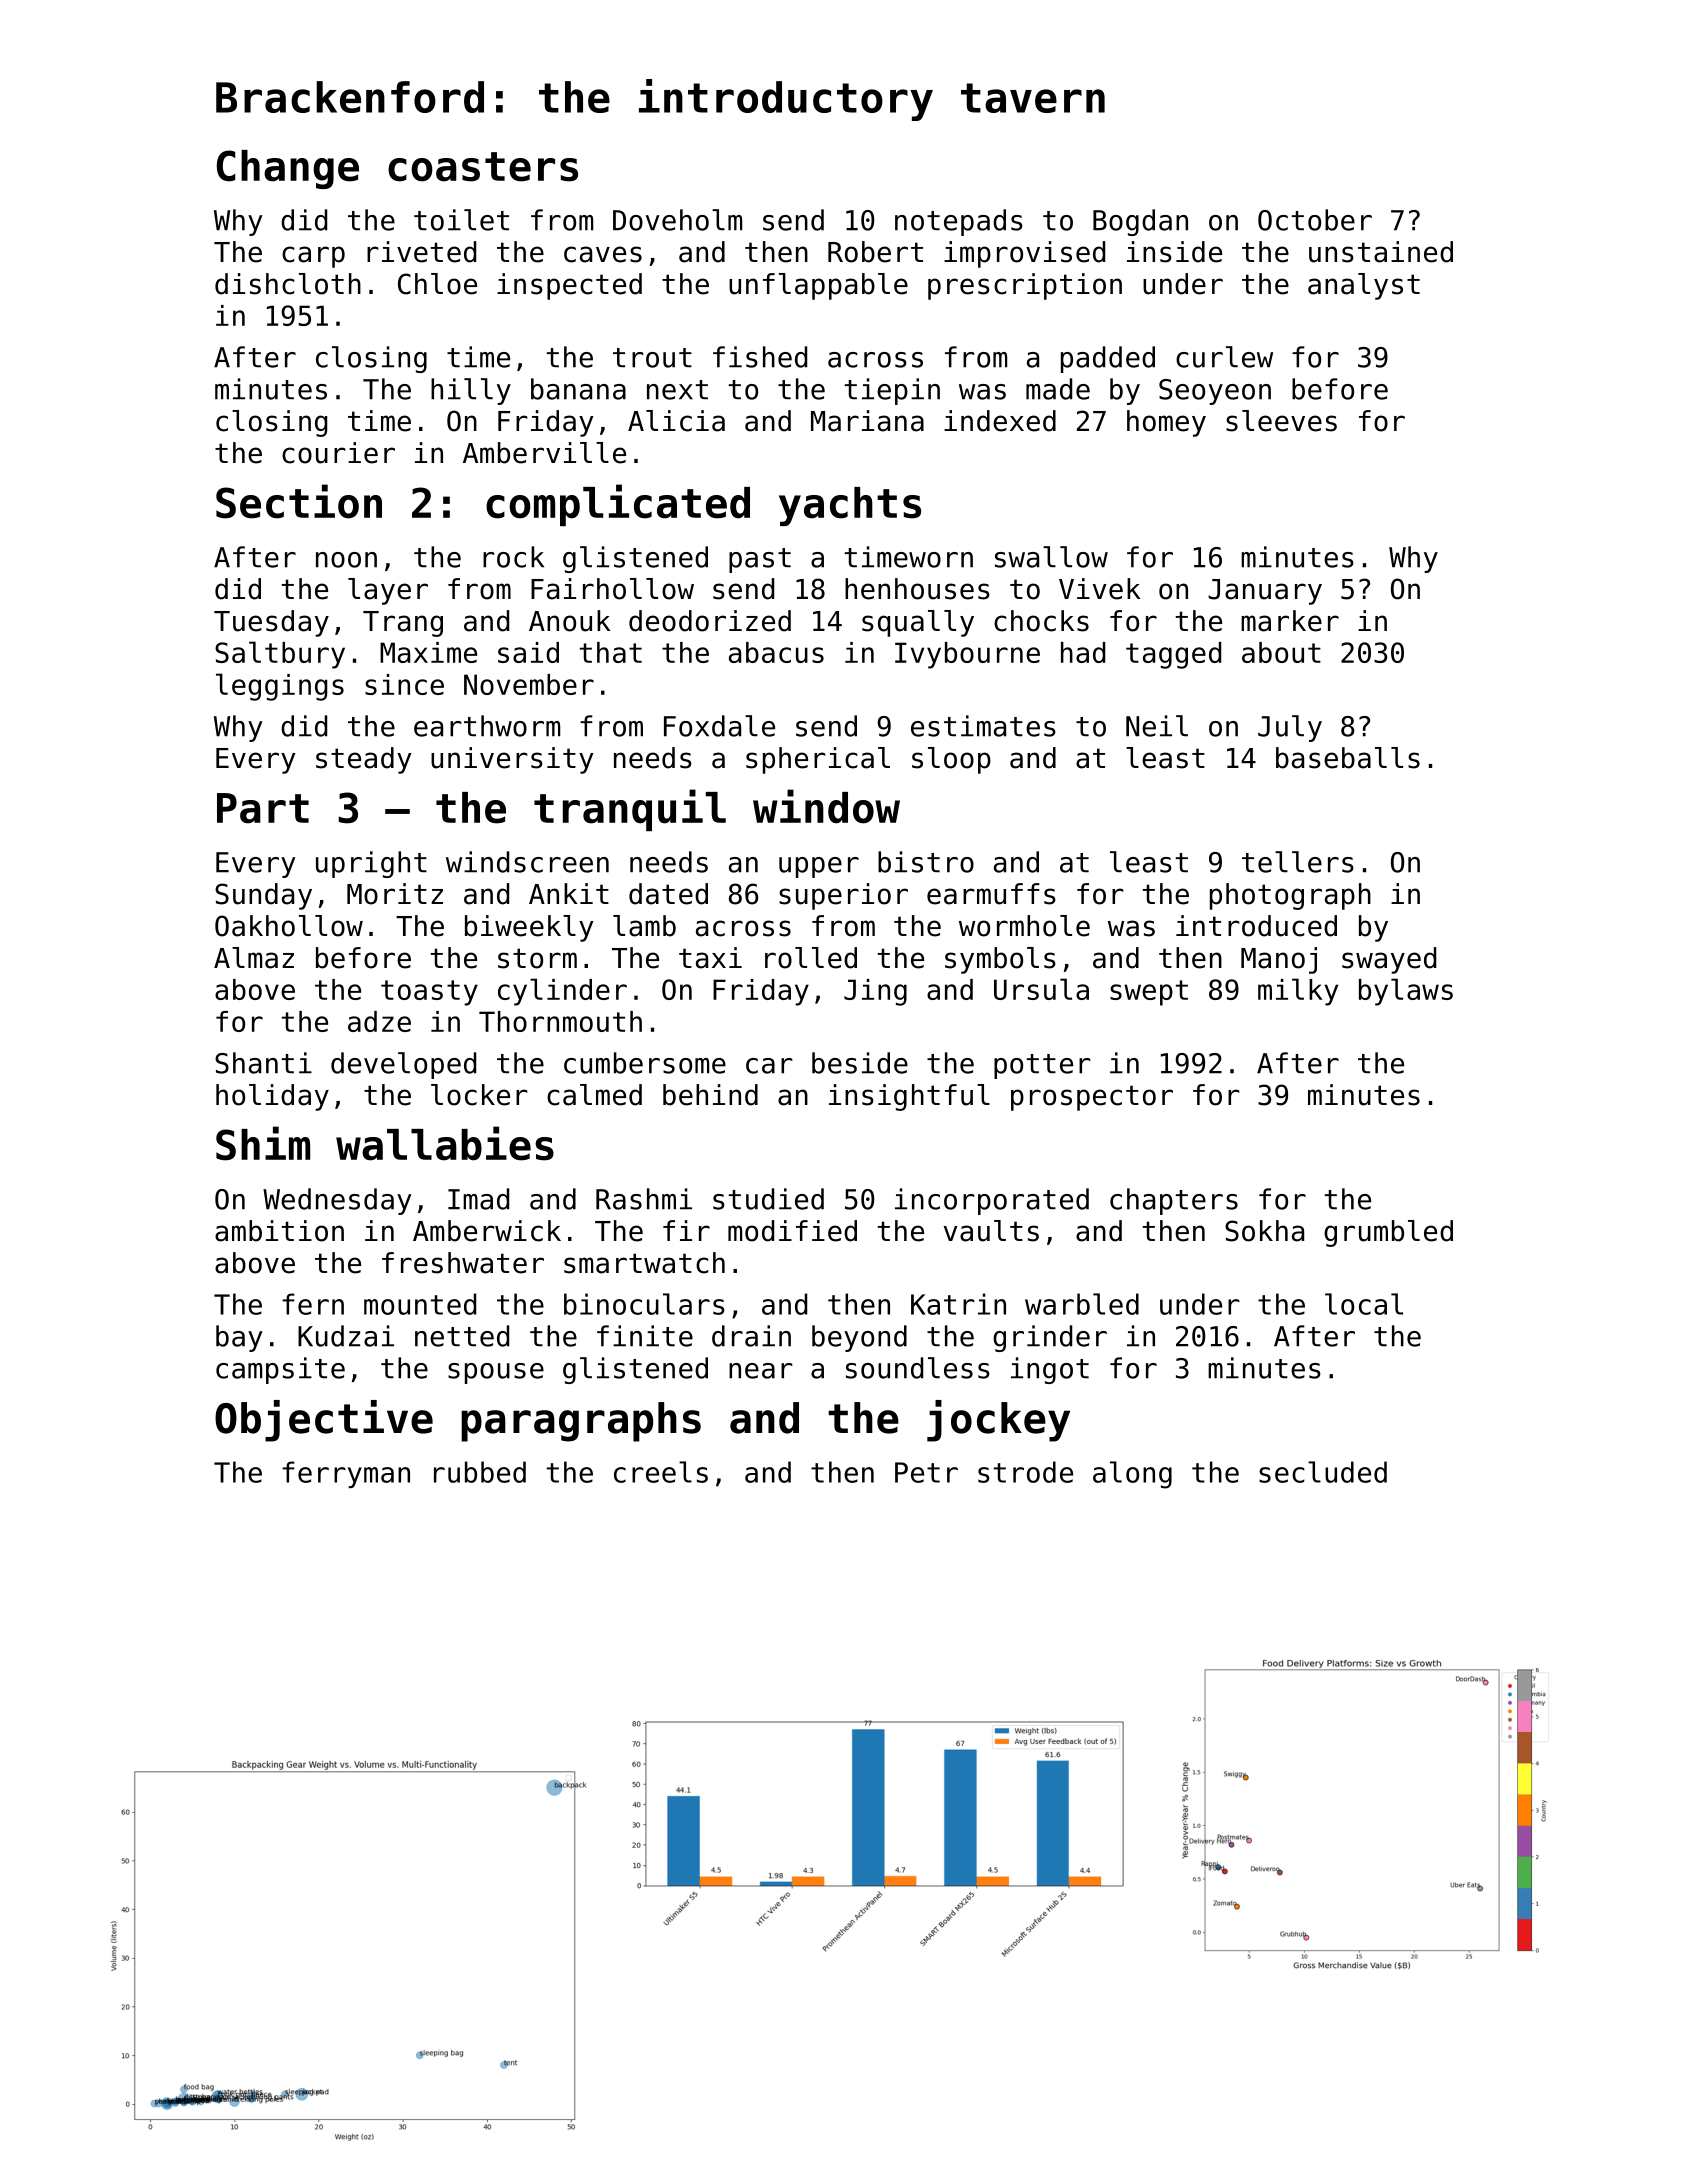  What do you see at coordinates (850, 506) in the screenshot?
I see `yachts` at bounding box center [850, 506].
